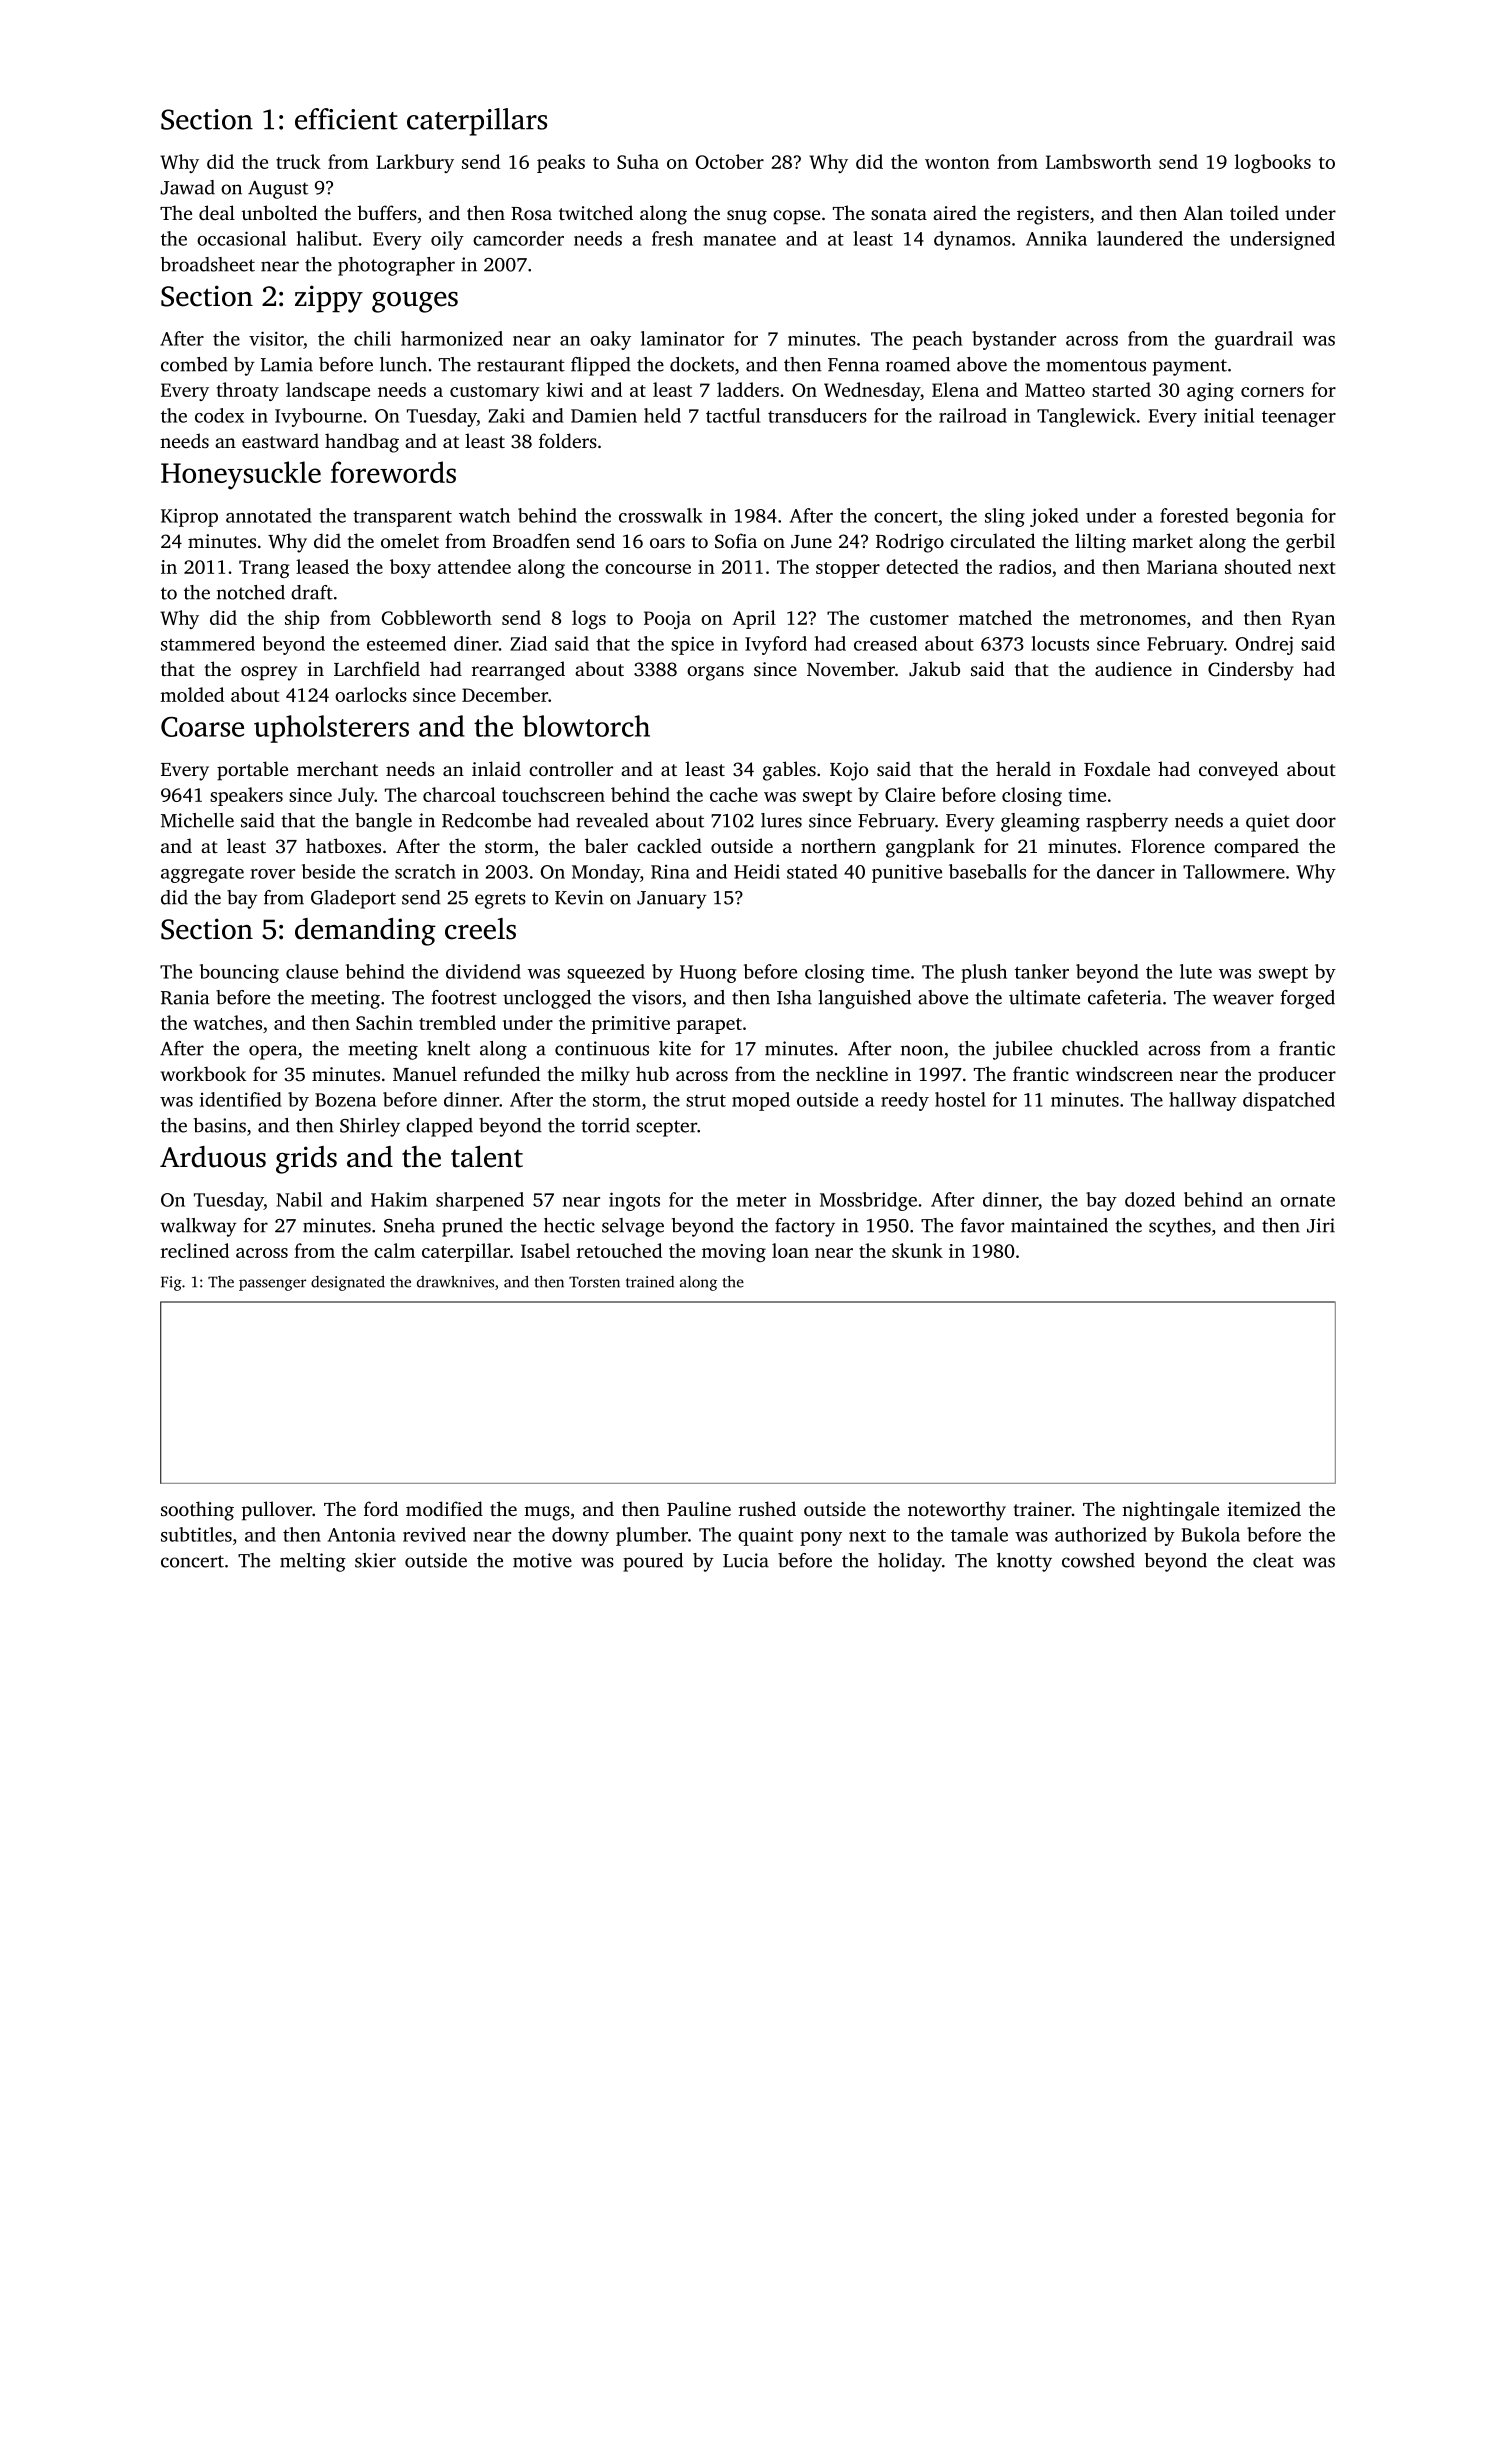 This screenshot has width=1496, height=2464. Describe the element at coordinates (1126, 871) in the screenshot. I see `dancer` at that location.
